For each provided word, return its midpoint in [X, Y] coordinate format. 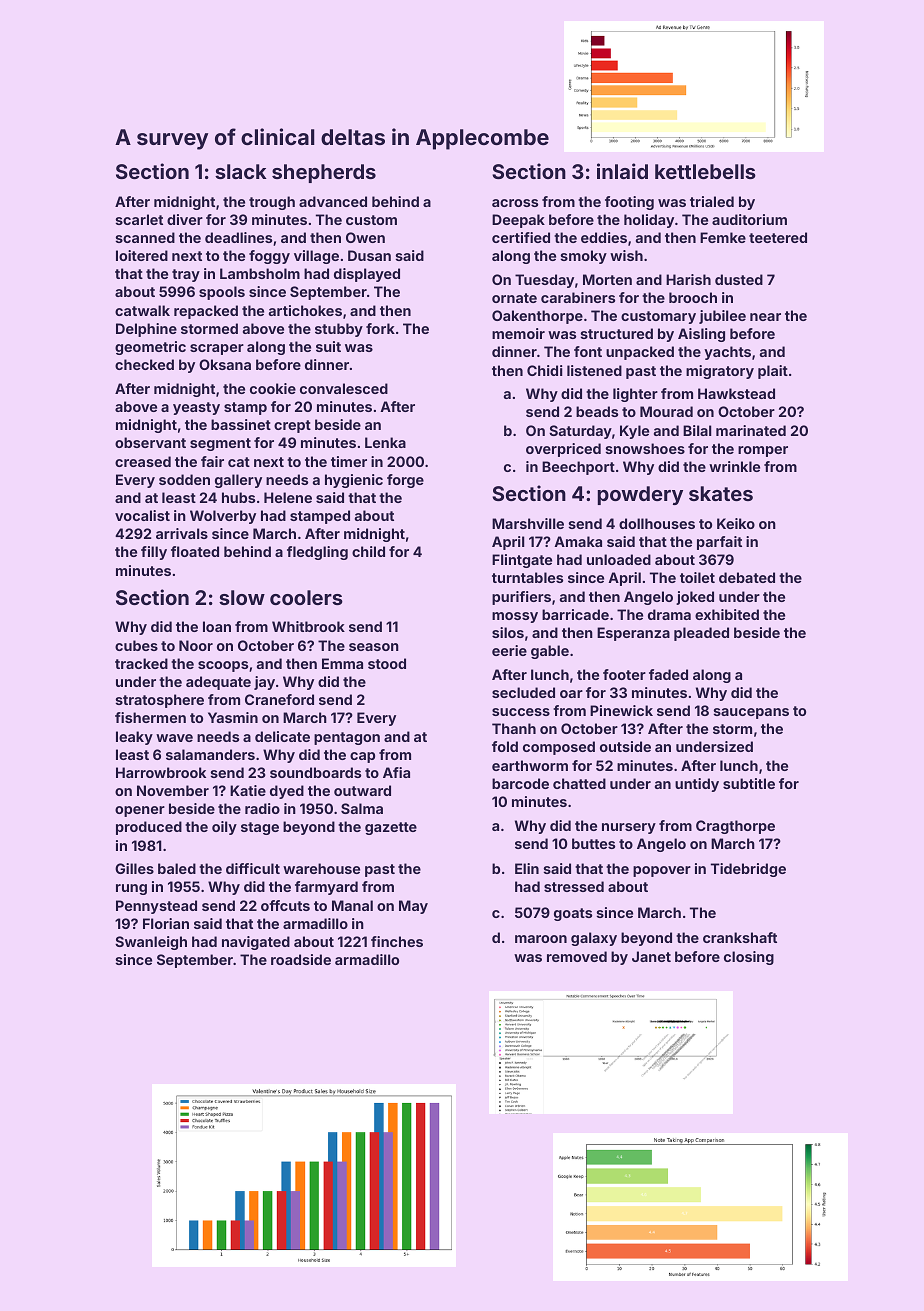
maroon [541, 939]
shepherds [324, 173]
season [374, 647]
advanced [333, 201]
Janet [651, 956]
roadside [301, 959]
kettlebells [705, 171]
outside [625, 746]
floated [195, 551]
